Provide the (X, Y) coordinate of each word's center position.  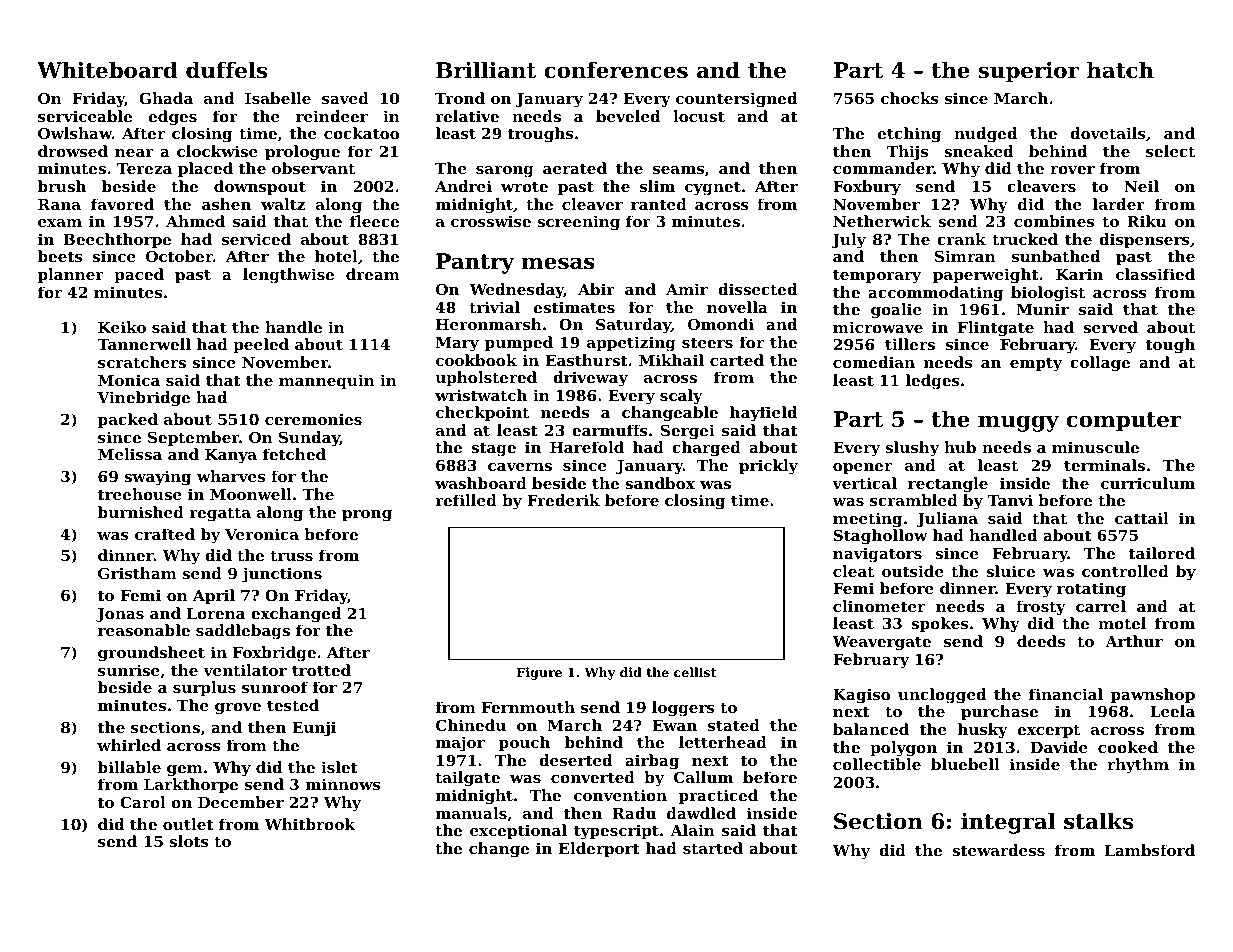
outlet (188, 824)
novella (737, 307)
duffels (226, 70)
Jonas (120, 615)
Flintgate (996, 329)
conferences (616, 70)
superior (1028, 72)
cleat (853, 571)
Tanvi (1010, 500)
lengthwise (288, 276)
